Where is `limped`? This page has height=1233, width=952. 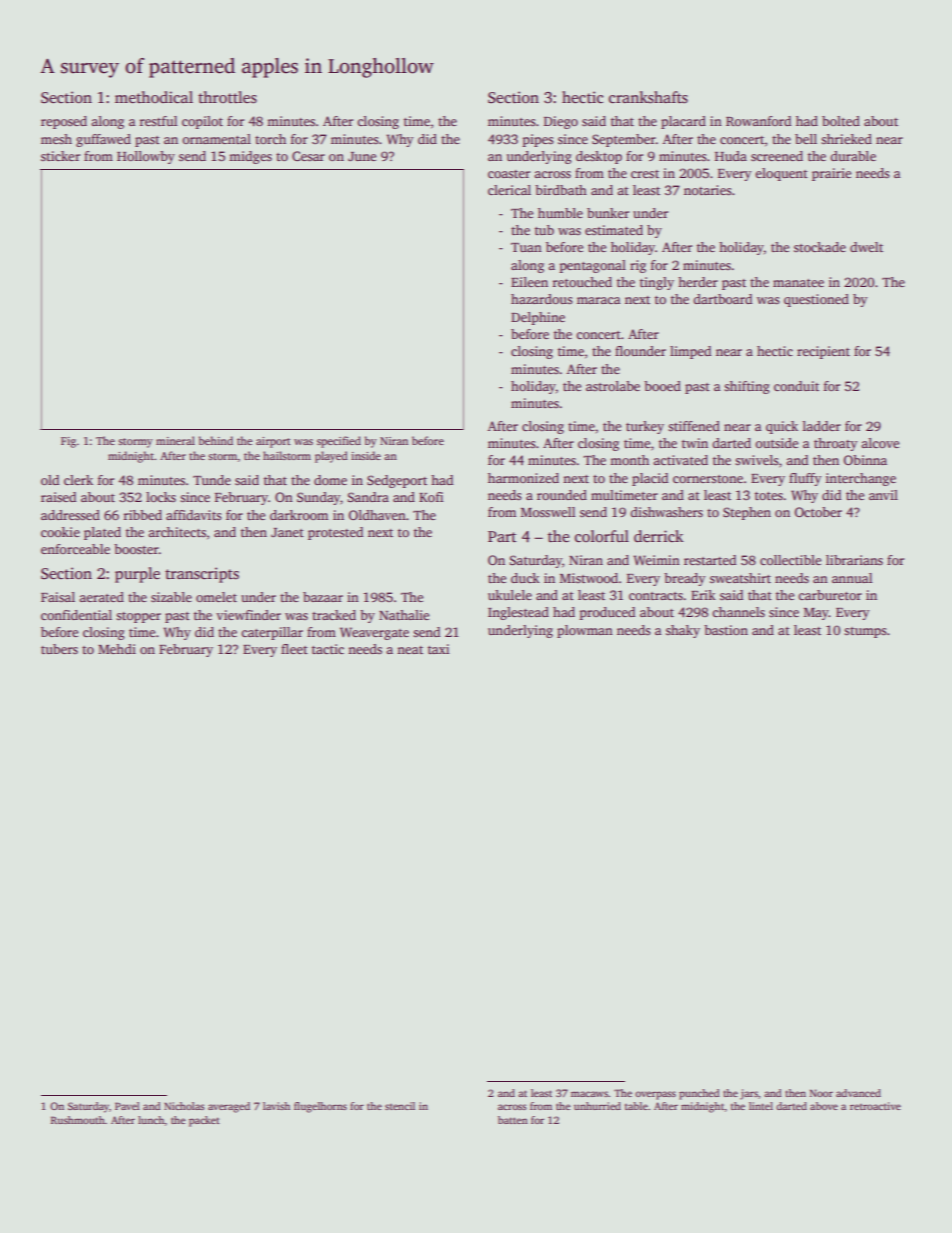
limped is located at coordinates (690, 352).
